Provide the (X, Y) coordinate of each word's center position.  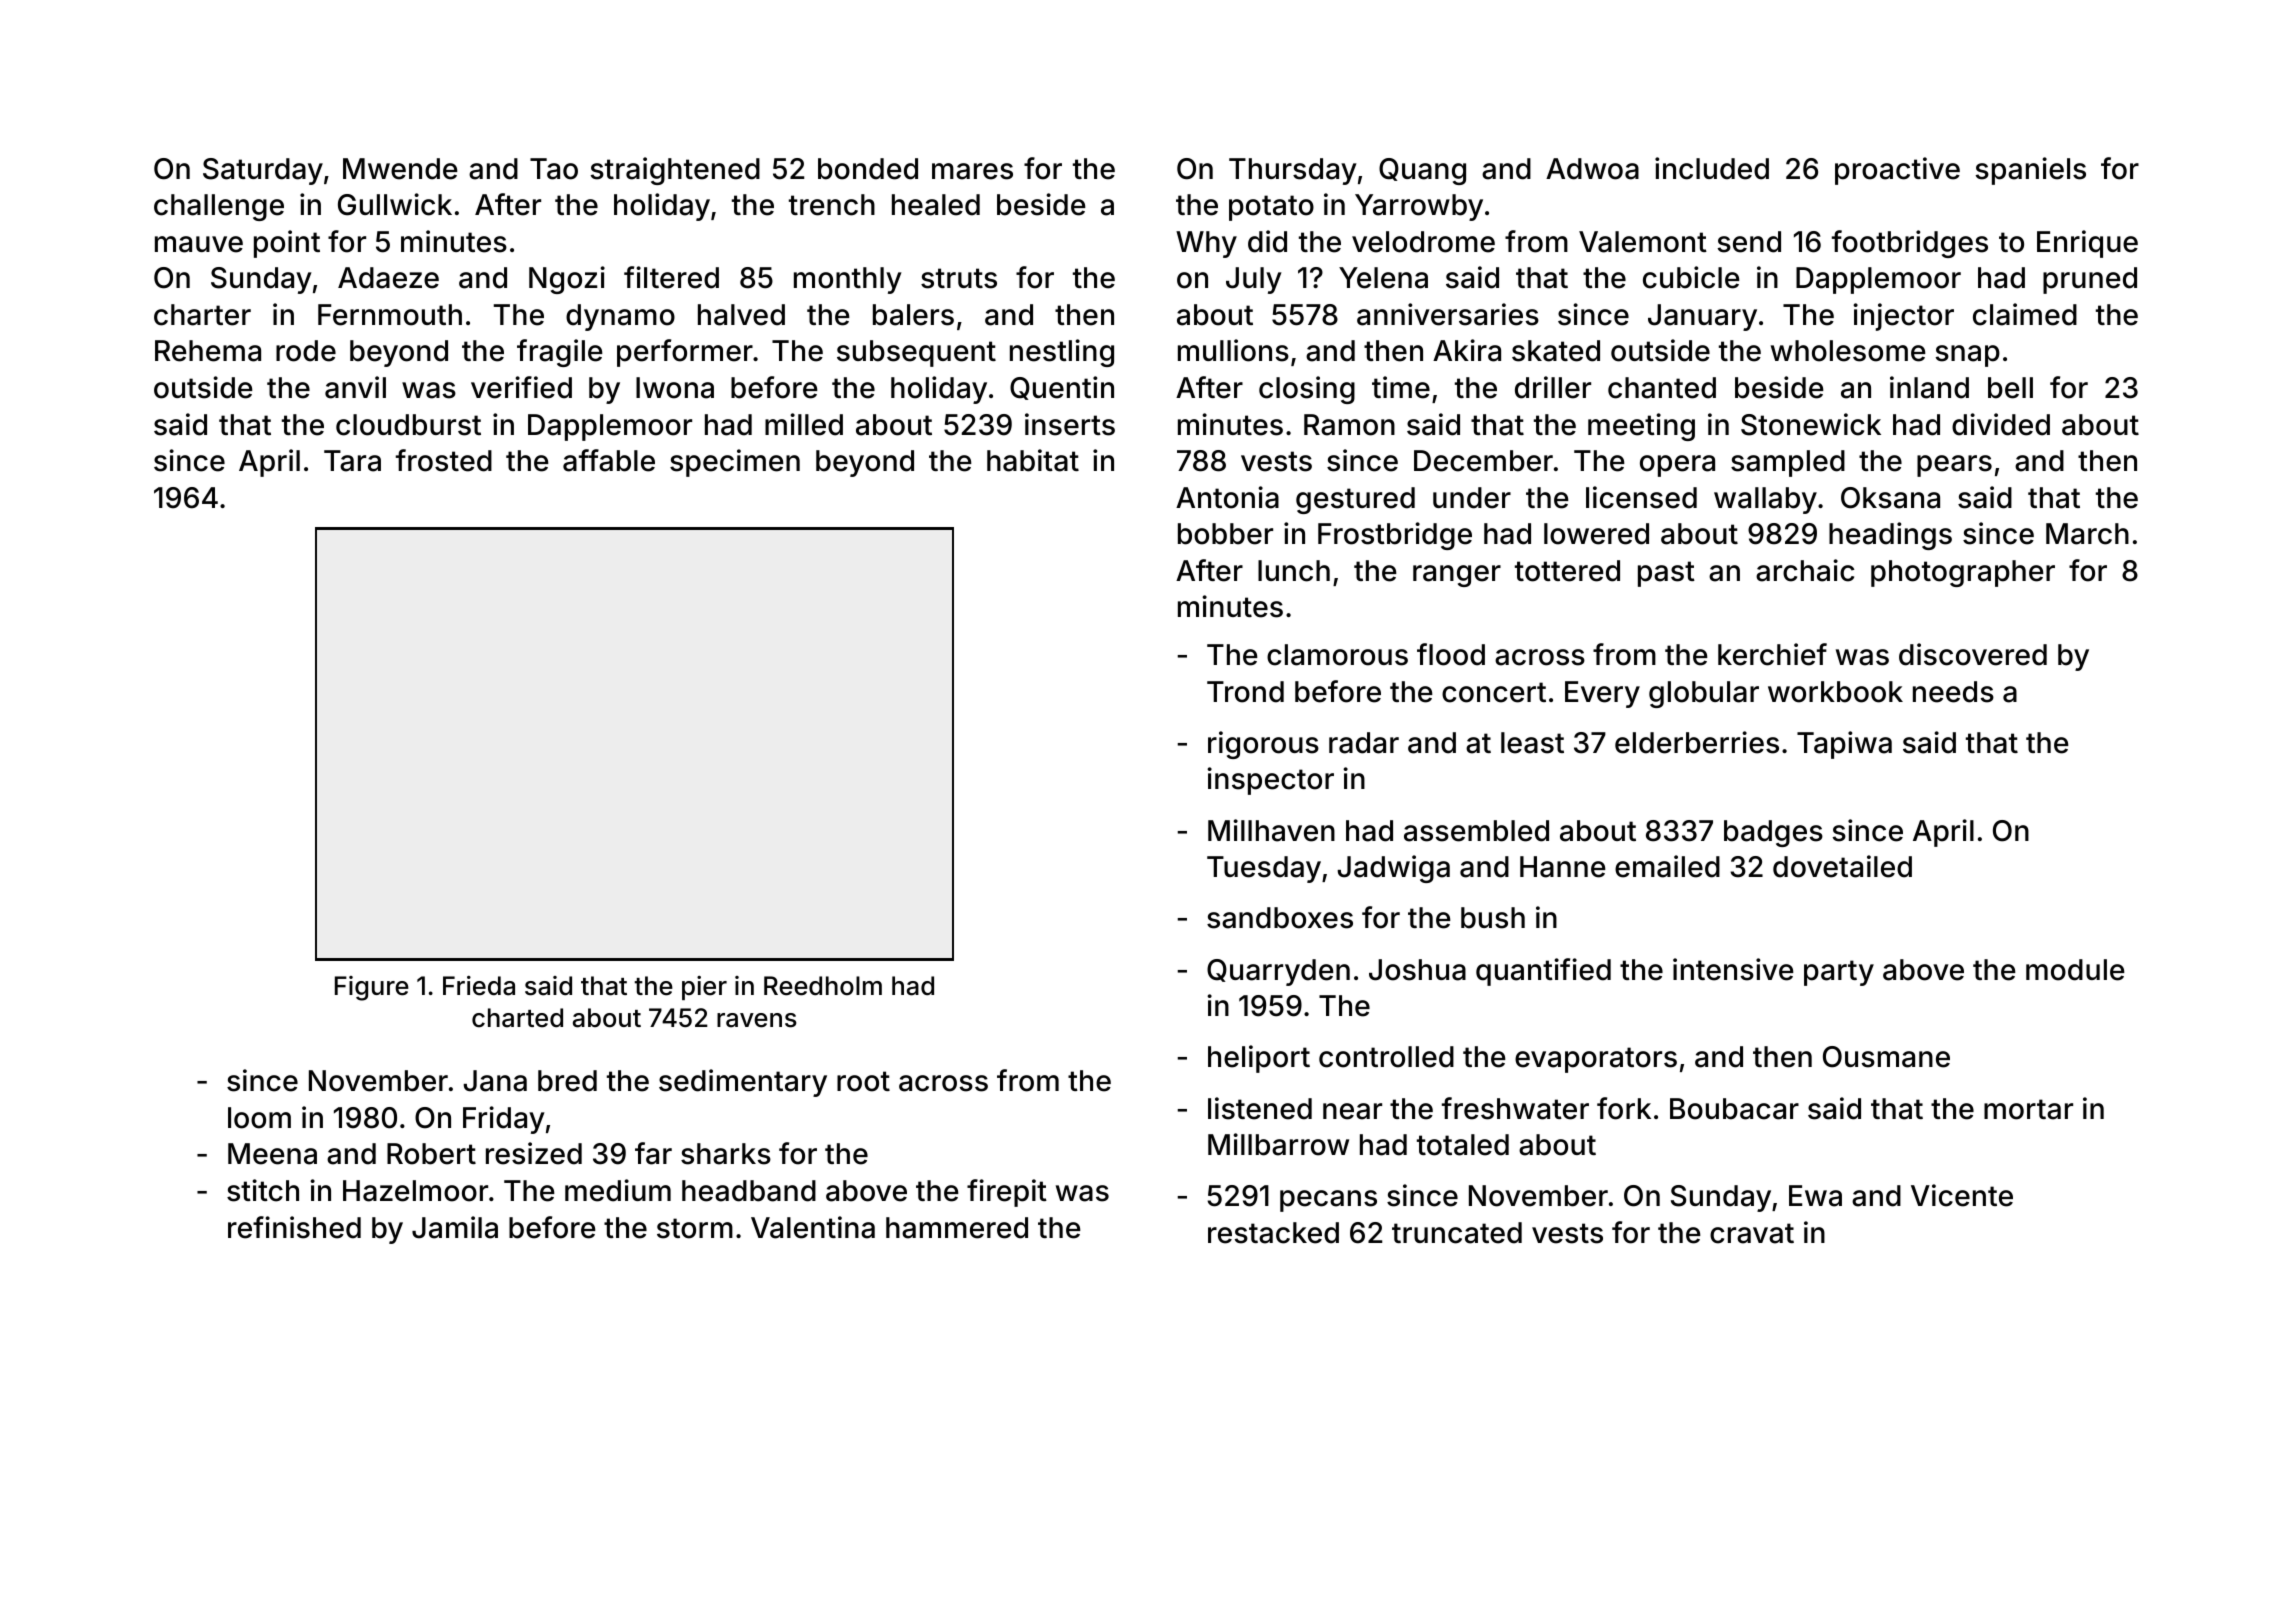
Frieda (479, 986)
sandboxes (1280, 918)
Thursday (1293, 171)
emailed (1667, 866)
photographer (1963, 573)
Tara (352, 461)
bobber (1225, 534)
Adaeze (388, 278)
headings (1890, 536)
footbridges (1910, 244)
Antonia (1227, 497)
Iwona (675, 388)
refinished (294, 1227)
